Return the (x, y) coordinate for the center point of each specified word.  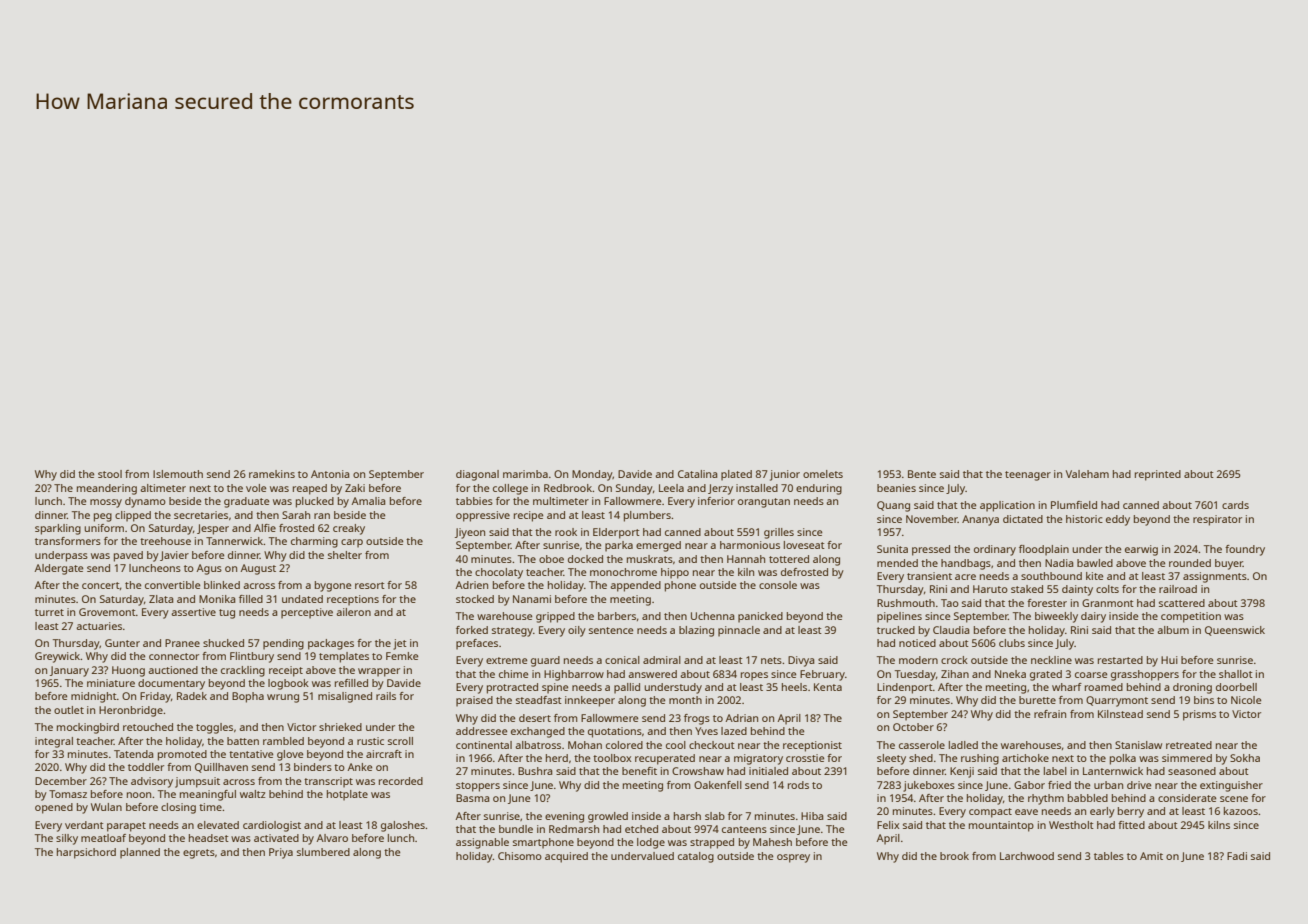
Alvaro (332, 838)
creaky (349, 529)
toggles (214, 728)
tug (227, 614)
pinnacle (739, 631)
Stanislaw (1138, 745)
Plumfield (1074, 505)
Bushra (535, 771)
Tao (950, 603)
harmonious (750, 545)
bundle (516, 829)
